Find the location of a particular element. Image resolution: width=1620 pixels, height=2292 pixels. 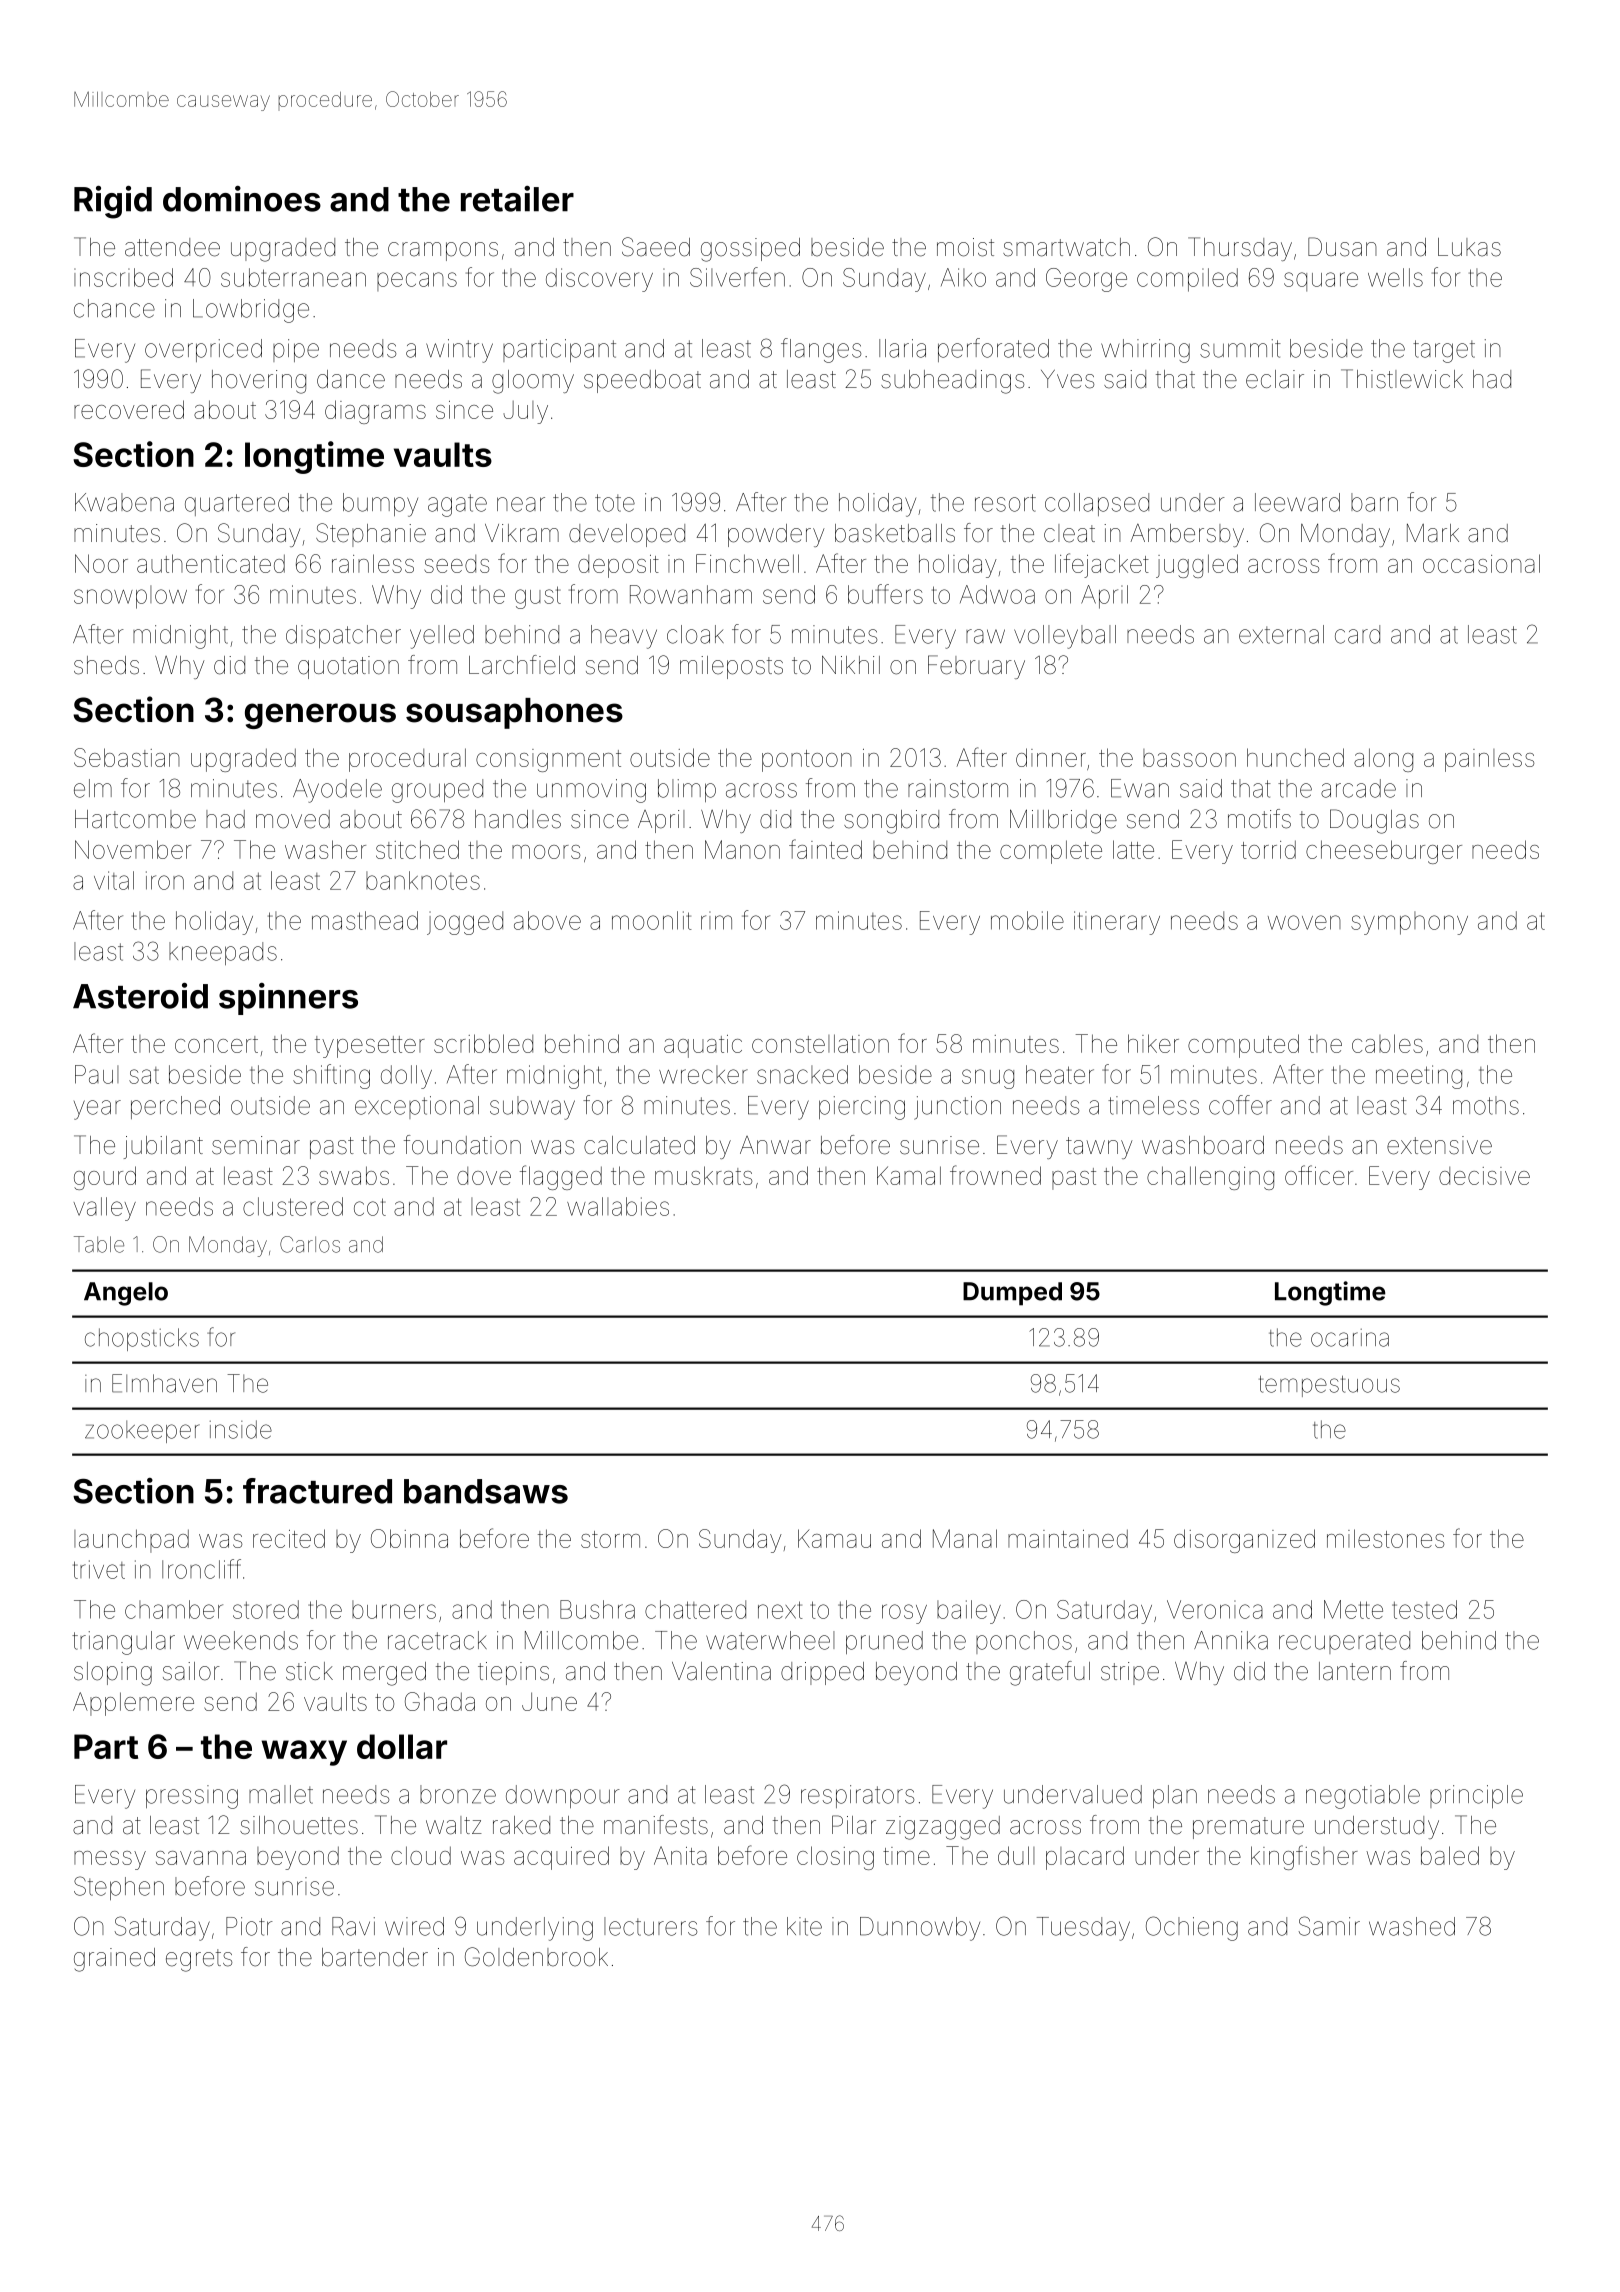

Applemere is located at coordinates (133, 1704).
